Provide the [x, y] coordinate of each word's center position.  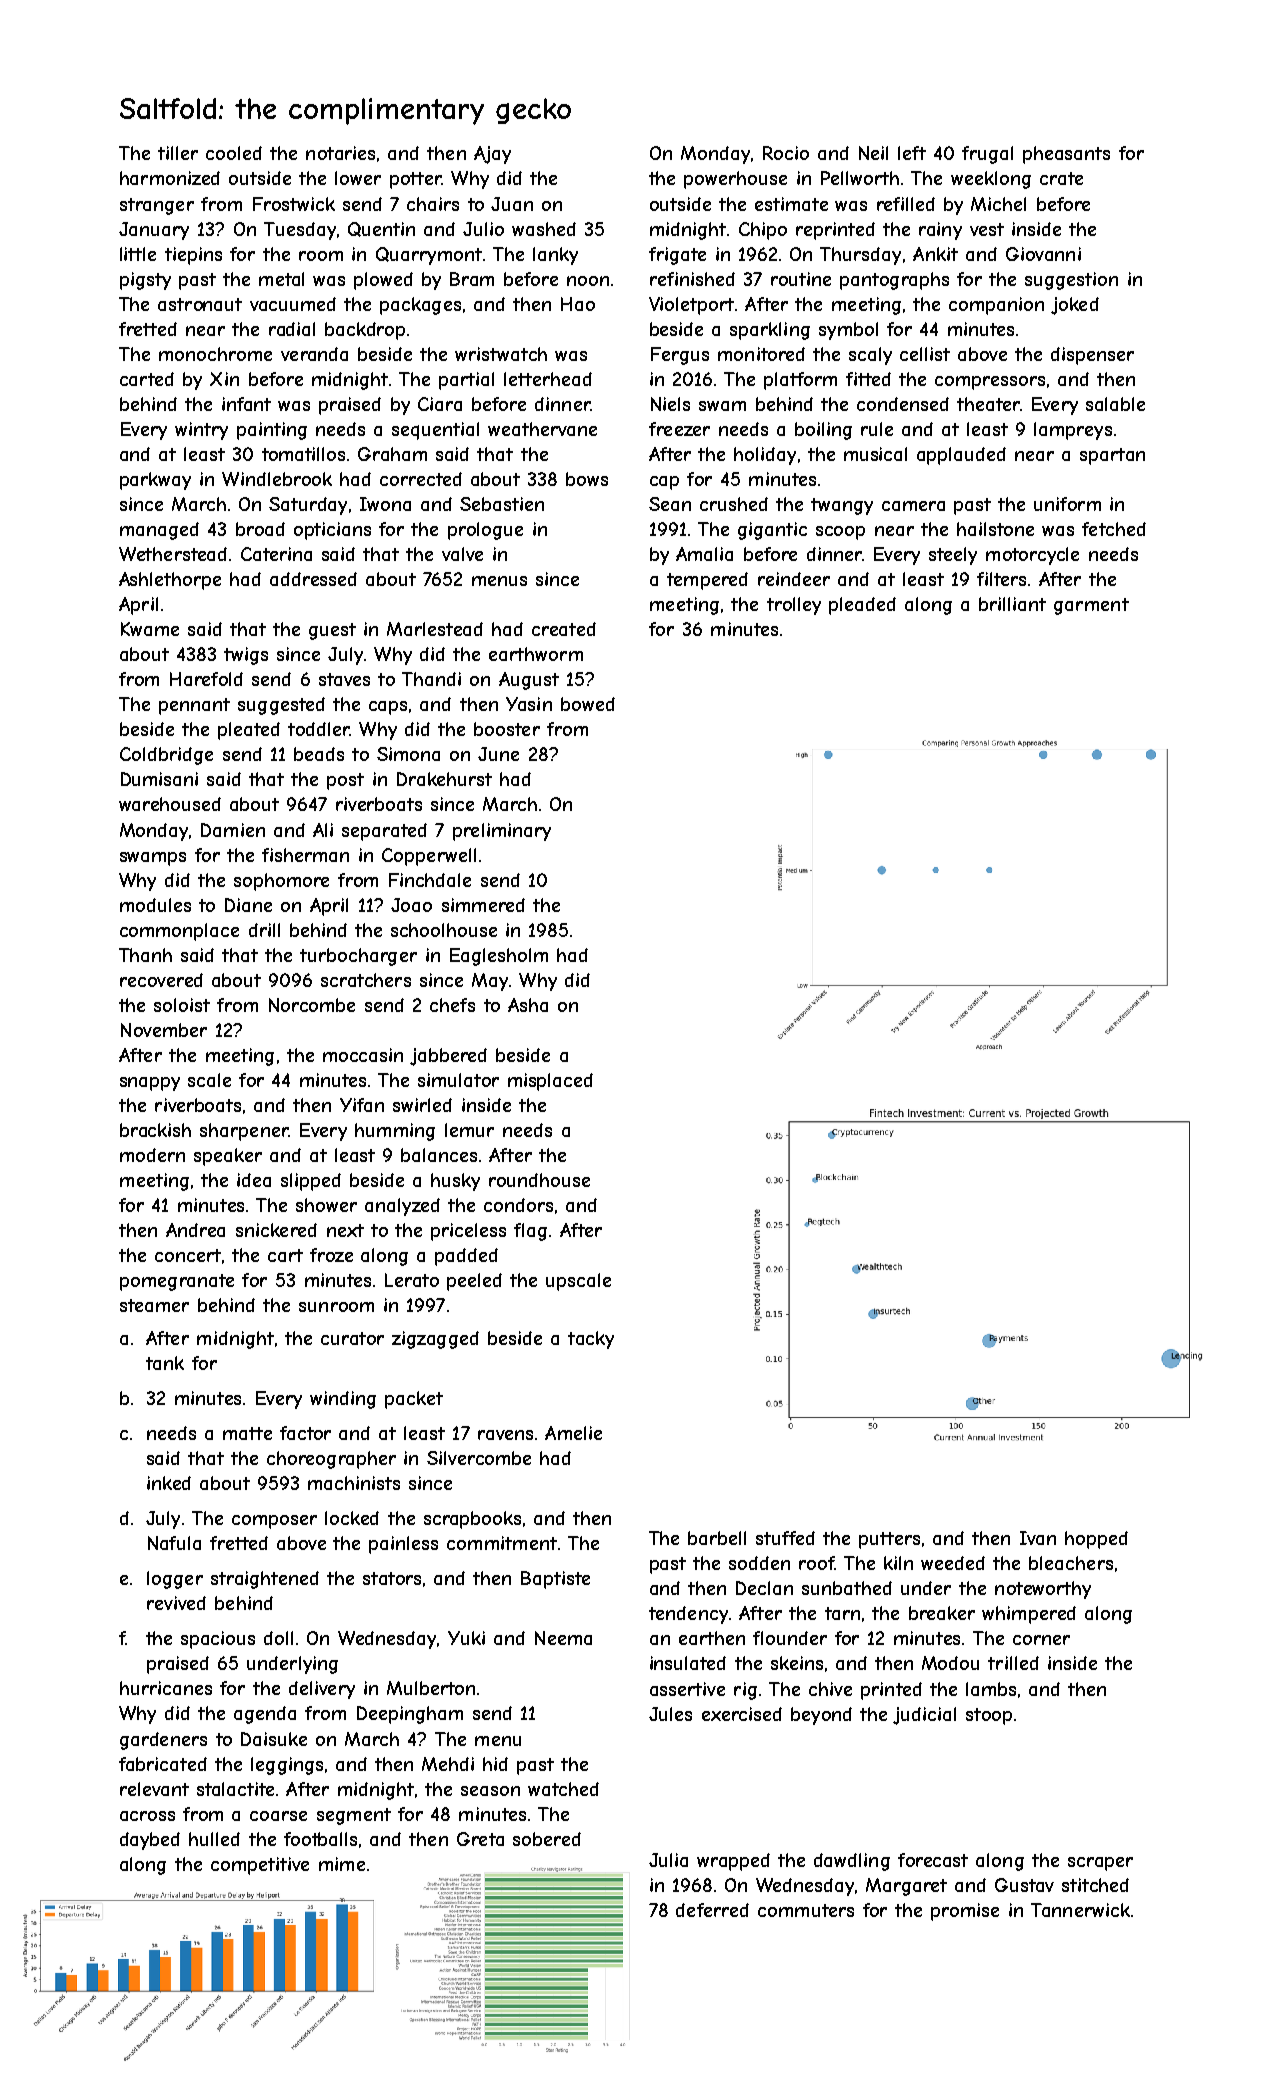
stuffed [785, 1538]
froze [331, 1255]
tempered [707, 581]
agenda [265, 1715]
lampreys [1073, 431]
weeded [953, 1563]
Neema [563, 1638]
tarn [842, 1613]
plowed [383, 281]
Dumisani [159, 779]
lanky [555, 256]
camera [913, 506]
